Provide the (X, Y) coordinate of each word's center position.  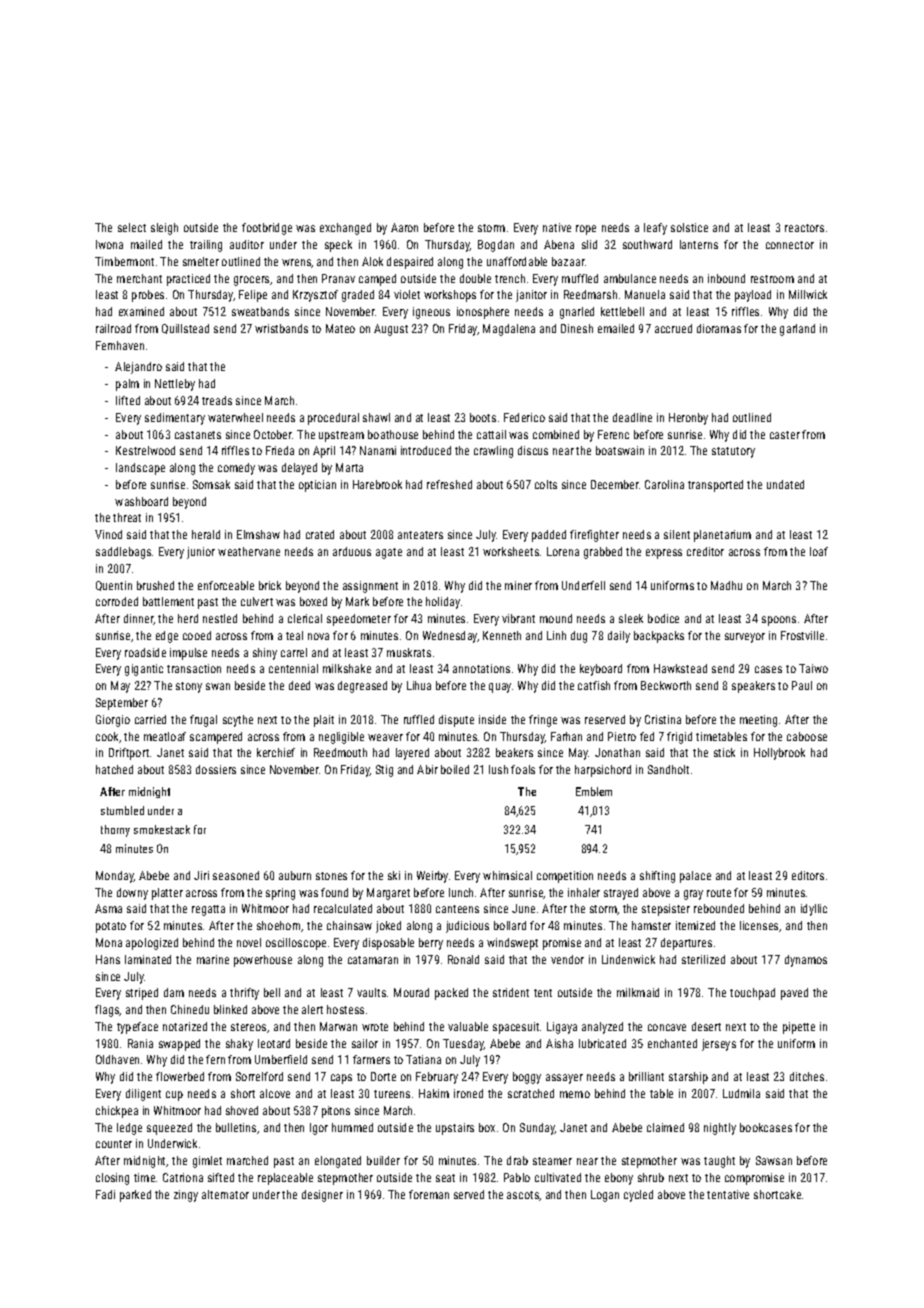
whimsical (507, 875)
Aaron (404, 227)
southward (647, 244)
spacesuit (516, 1028)
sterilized (703, 959)
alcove (275, 1093)
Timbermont (124, 261)
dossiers (216, 769)
